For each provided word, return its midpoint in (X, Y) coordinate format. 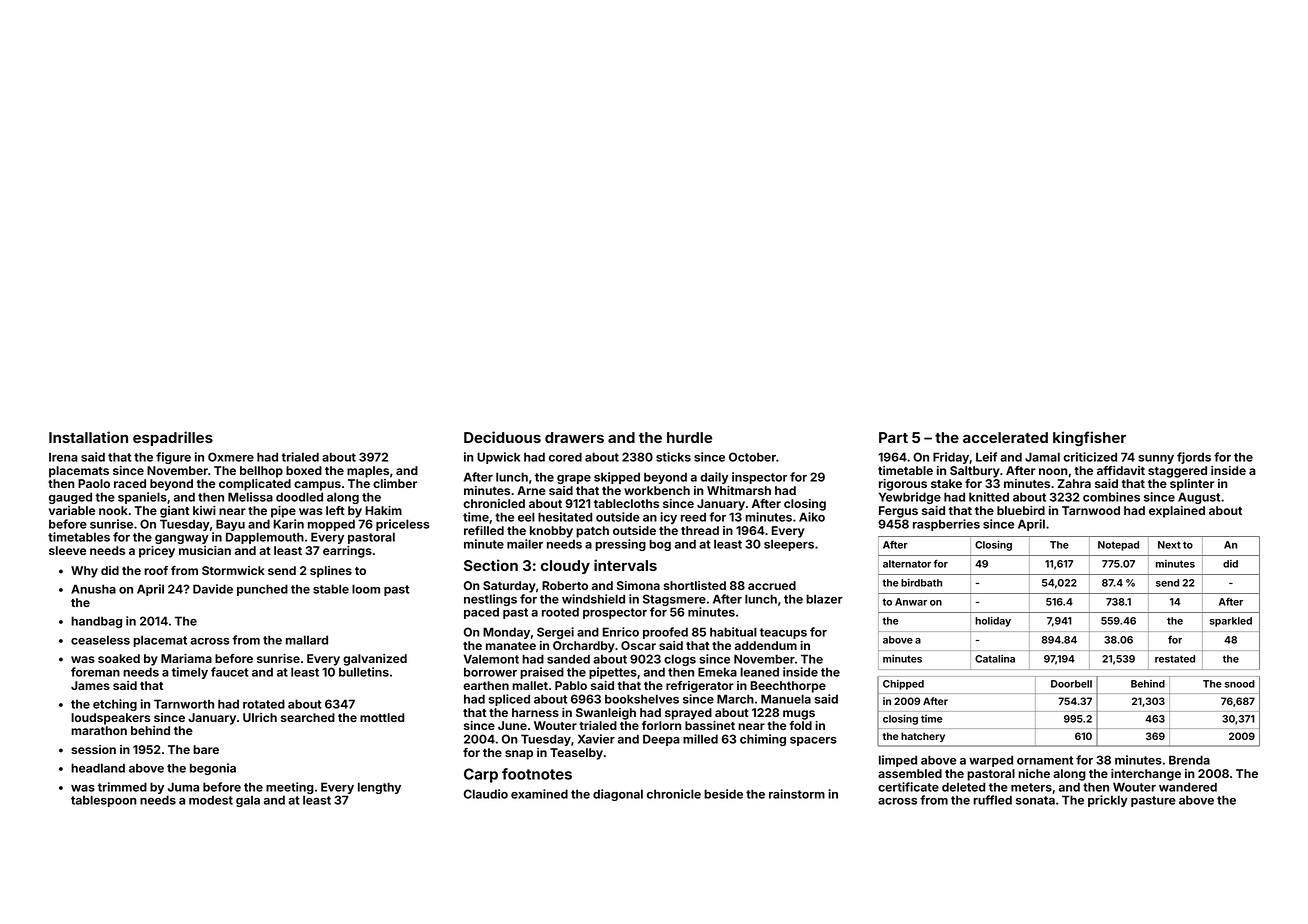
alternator (907, 564)
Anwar (911, 602)
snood (1240, 684)
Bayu (230, 525)
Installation (88, 437)
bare (206, 749)
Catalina (995, 659)
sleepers (789, 545)
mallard (307, 640)
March (735, 699)
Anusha (93, 589)
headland (98, 768)
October (752, 457)
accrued (772, 585)
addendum (766, 645)
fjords (1194, 458)
